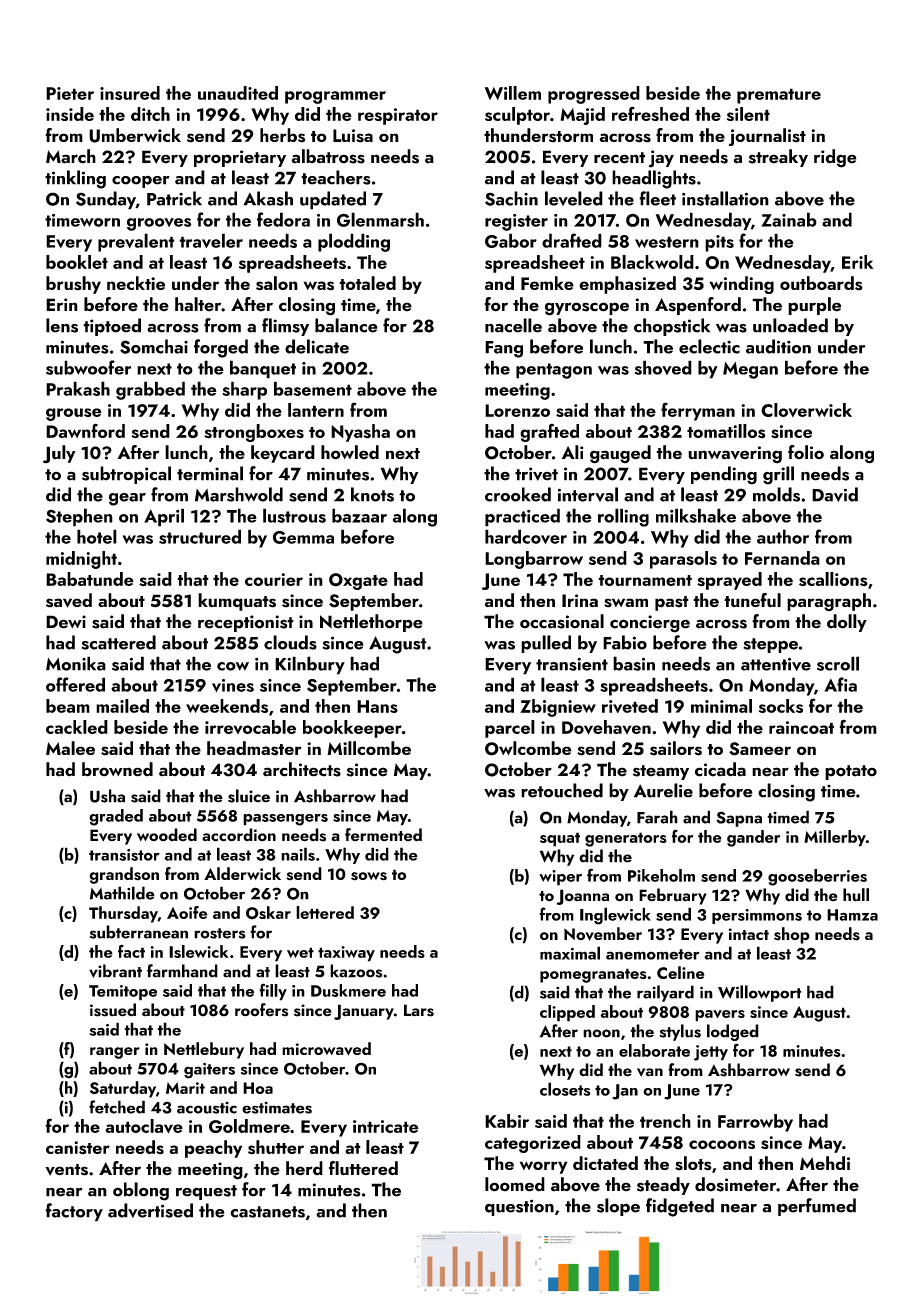 The image size is (924, 1314). I want to click on Hamza, so click(852, 915).
